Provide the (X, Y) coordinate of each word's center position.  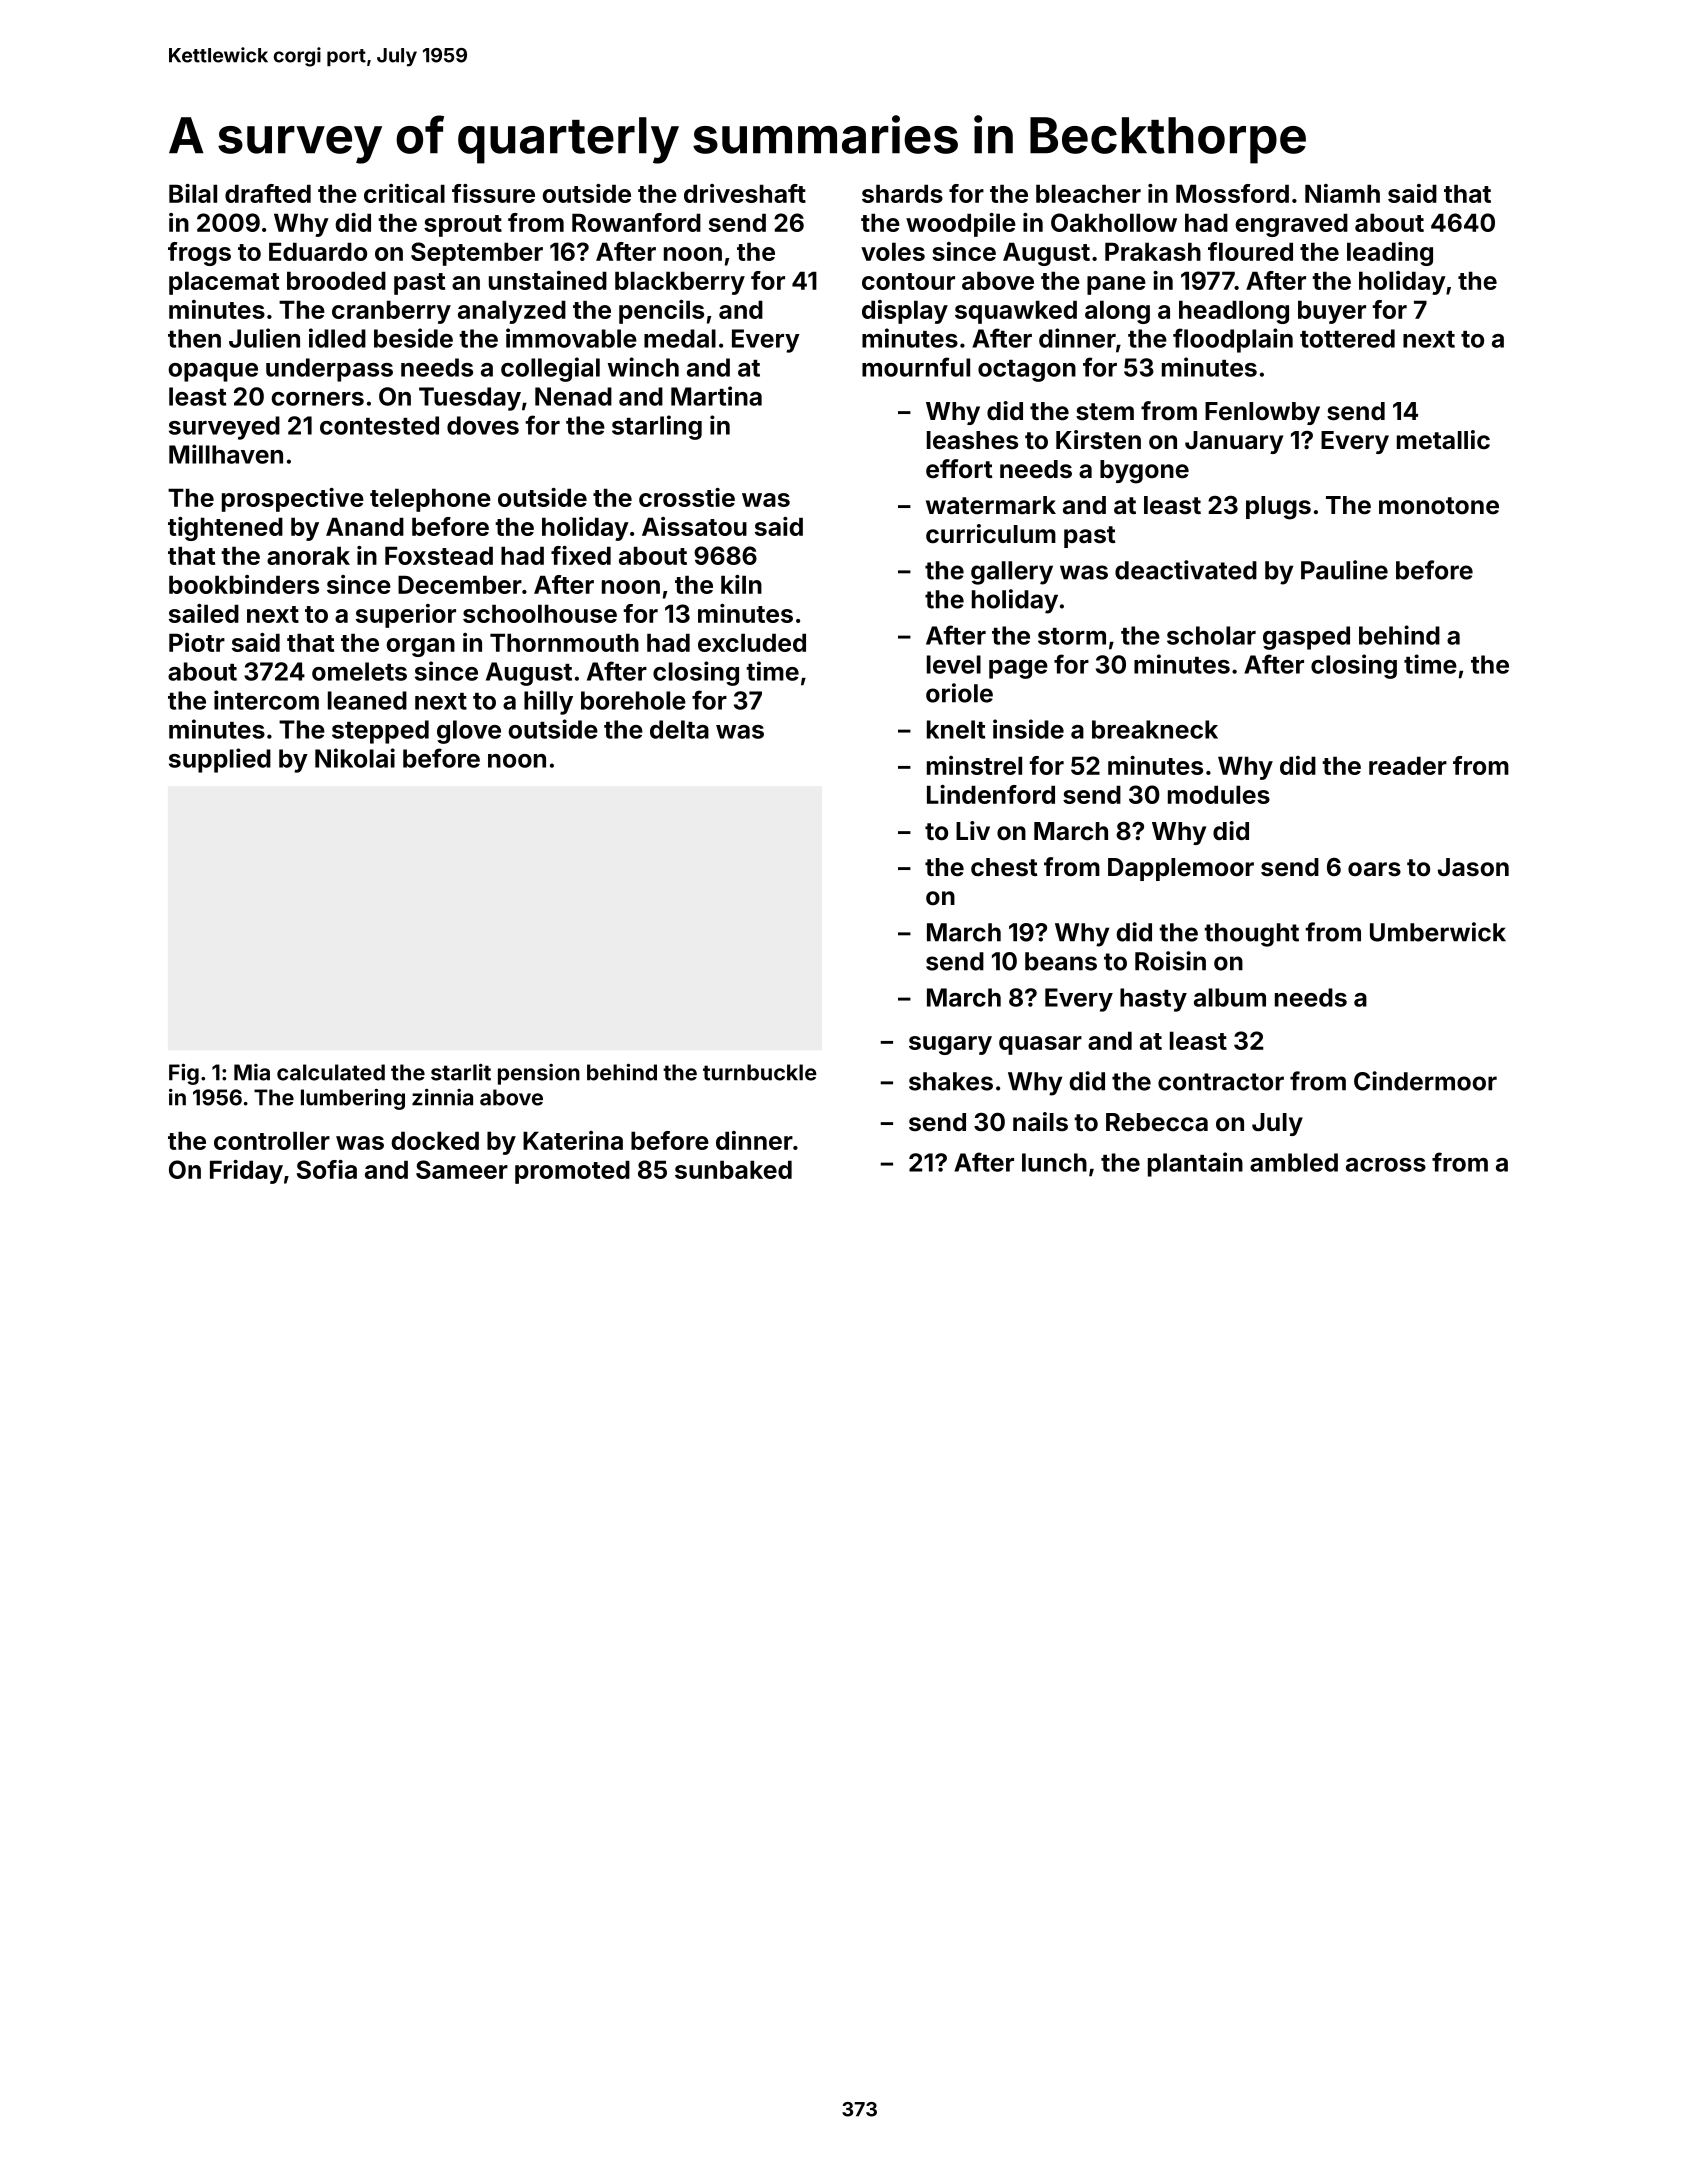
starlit (461, 1072)
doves (483, 425)
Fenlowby (1262, 413)
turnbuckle (760, 1072)
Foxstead (439, 555)
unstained (548, 280)
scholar (1211, 635)
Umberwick (1438, 932)
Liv (973, 830)
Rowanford (636, 222)
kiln (741, 584)
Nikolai (355, 758)
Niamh (1342, 193)
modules (1219, 794)
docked (435, 1140)
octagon (1027, 371)
